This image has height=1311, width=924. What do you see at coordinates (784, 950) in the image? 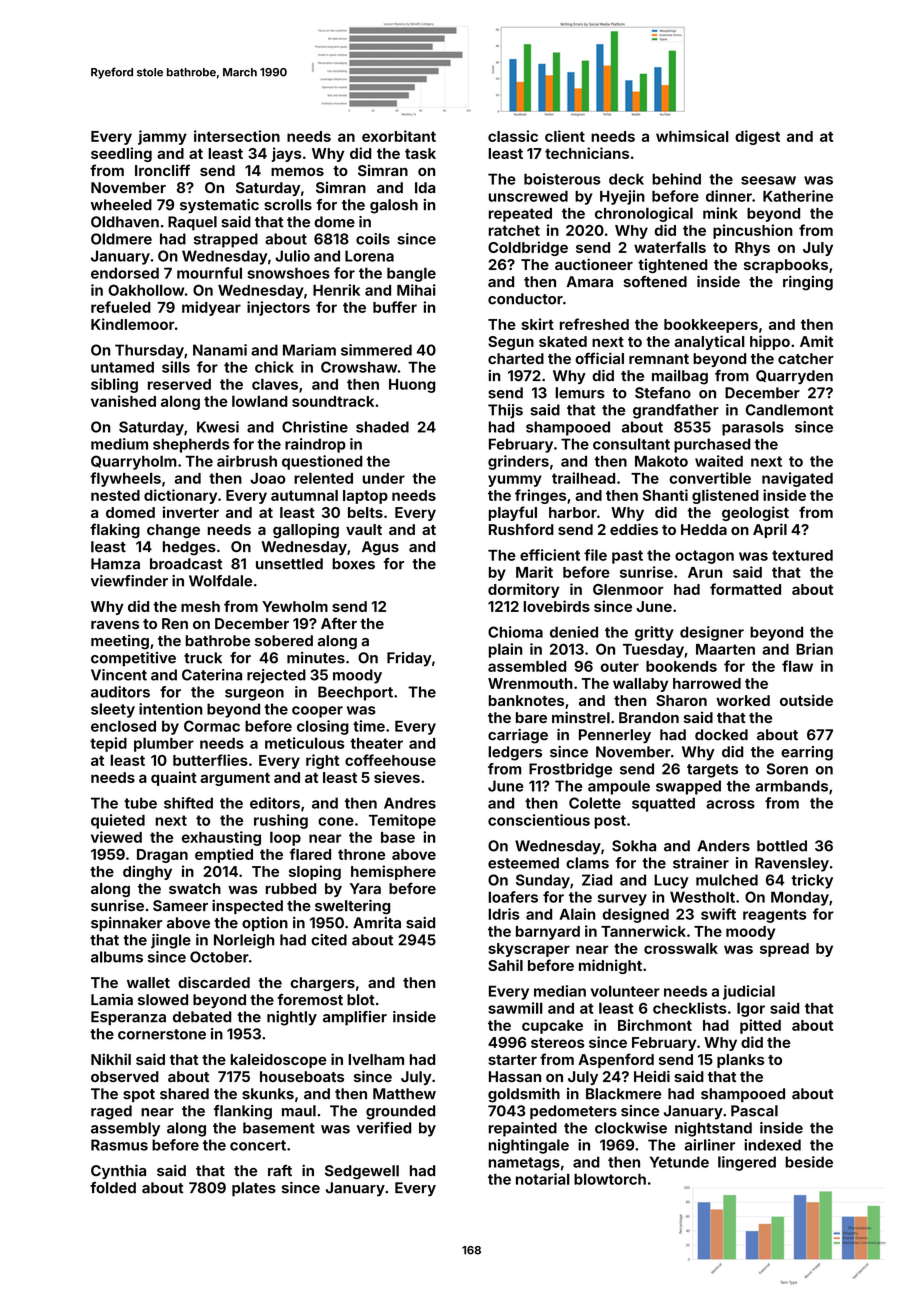
I see `spread` at bounding box center [784, 950].
